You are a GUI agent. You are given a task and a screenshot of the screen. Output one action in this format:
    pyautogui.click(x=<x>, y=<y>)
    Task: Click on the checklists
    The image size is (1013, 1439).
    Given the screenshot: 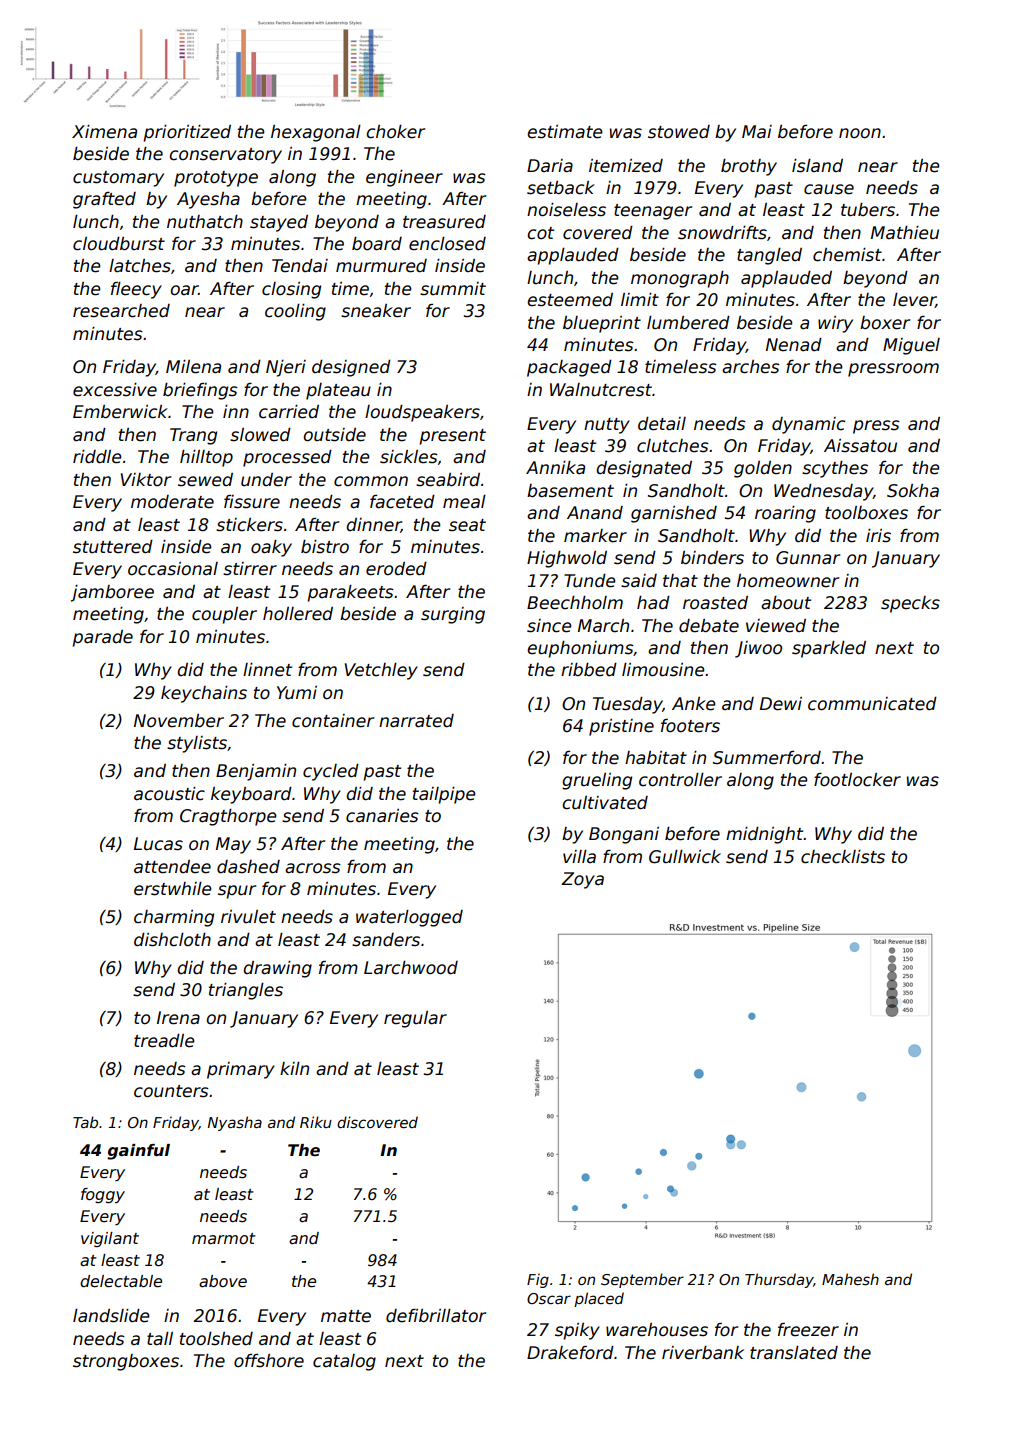 What is the action you would take?
    pyautogui.click(x=843, y=857)
